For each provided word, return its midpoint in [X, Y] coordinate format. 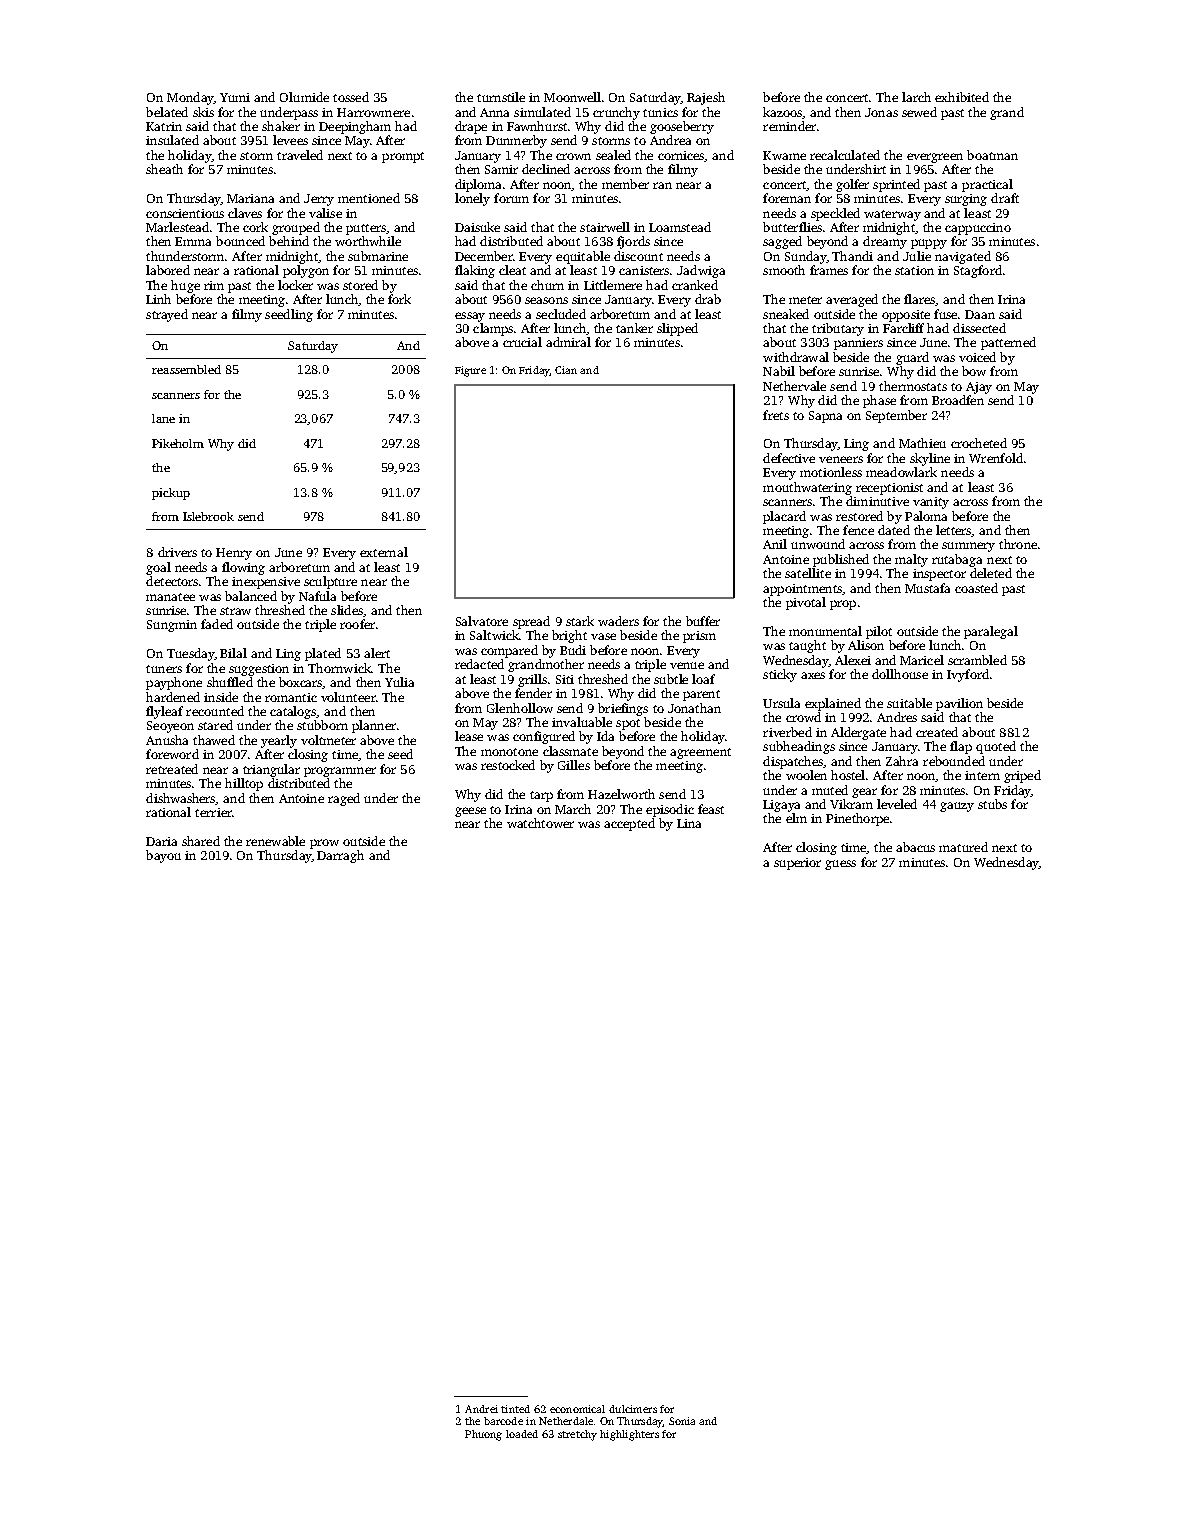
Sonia [682, 1421]
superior [797, 864]
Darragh [340, 856]
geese [470, 812]
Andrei [481, 1409]
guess [840, 865]
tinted [515, 1409]
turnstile [501, 97]
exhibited [962, 97]
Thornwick [339, 668]
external [384, 552]
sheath [164, 169]
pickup [171, 494]
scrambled [977, 660]
